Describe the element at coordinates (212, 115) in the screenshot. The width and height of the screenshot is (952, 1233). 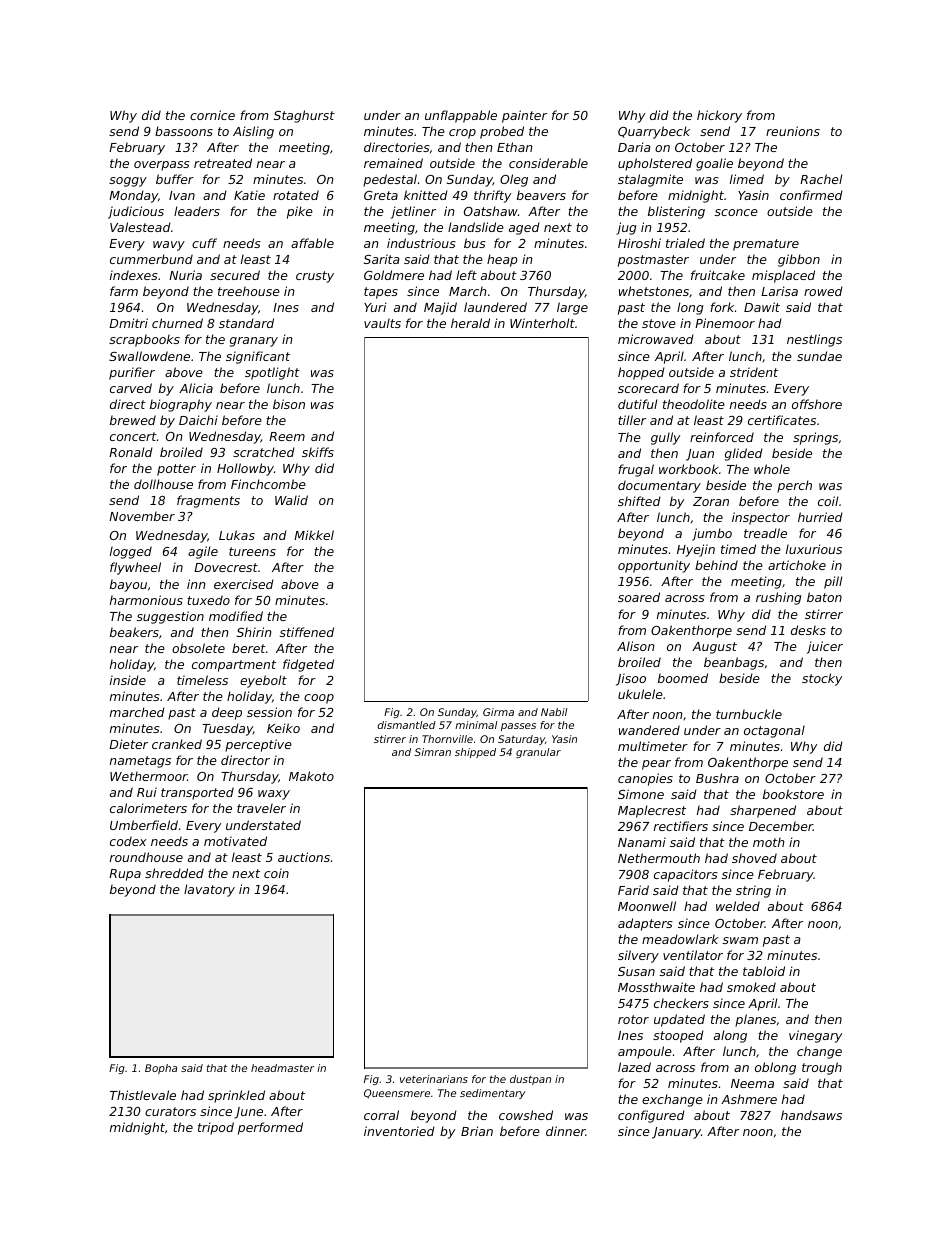
I see `cornice` at that location.
